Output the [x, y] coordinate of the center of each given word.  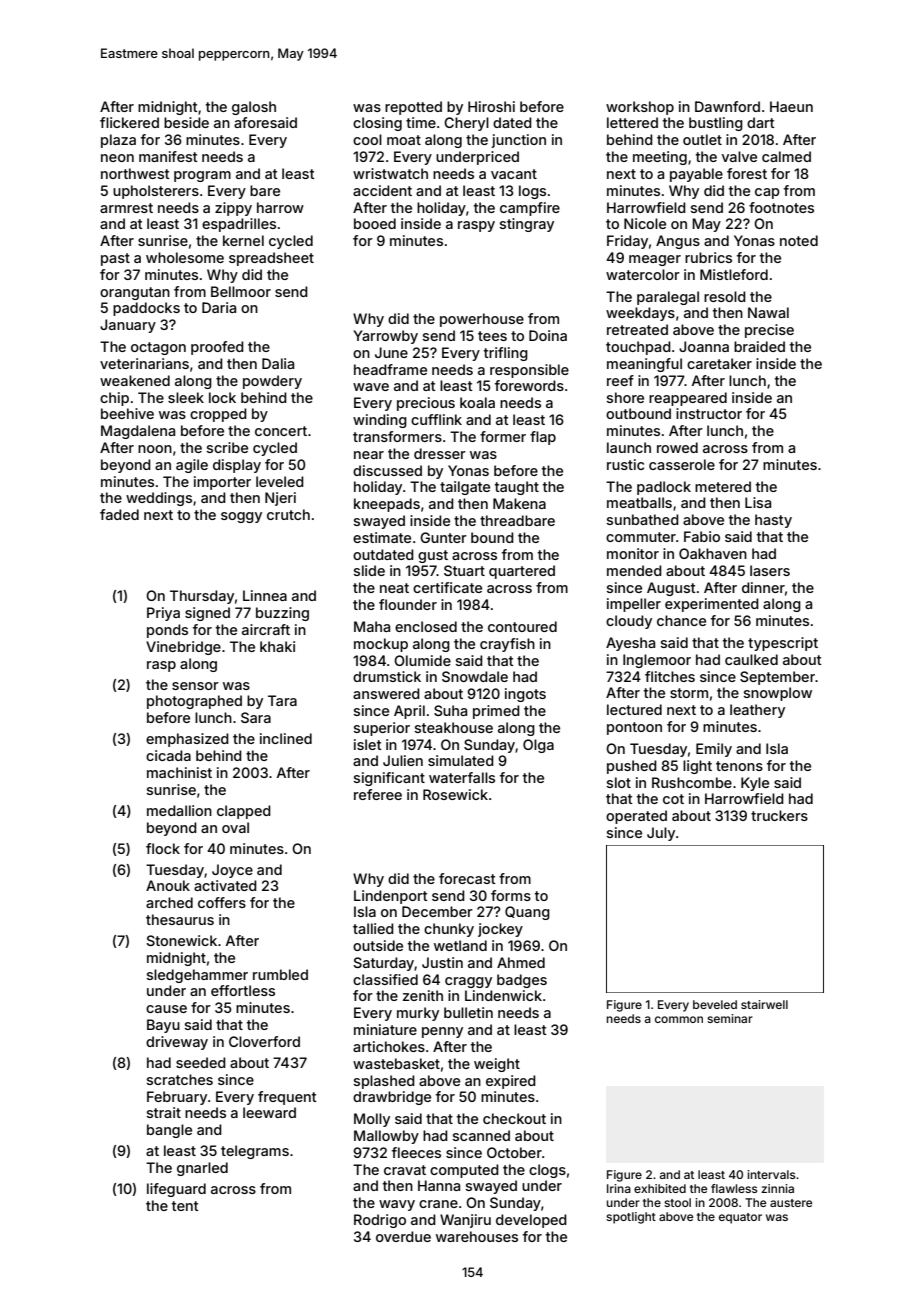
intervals [771, 1174]
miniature [385, 1029]
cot [673, 799]
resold [725, 296]
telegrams [255, 1152]
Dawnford [727, 106]
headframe [390, 369]
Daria [219, 307]
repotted [413, 108]
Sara [256, 717]
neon [117, 158]
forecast [467, 878]
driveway [177, 1043]
